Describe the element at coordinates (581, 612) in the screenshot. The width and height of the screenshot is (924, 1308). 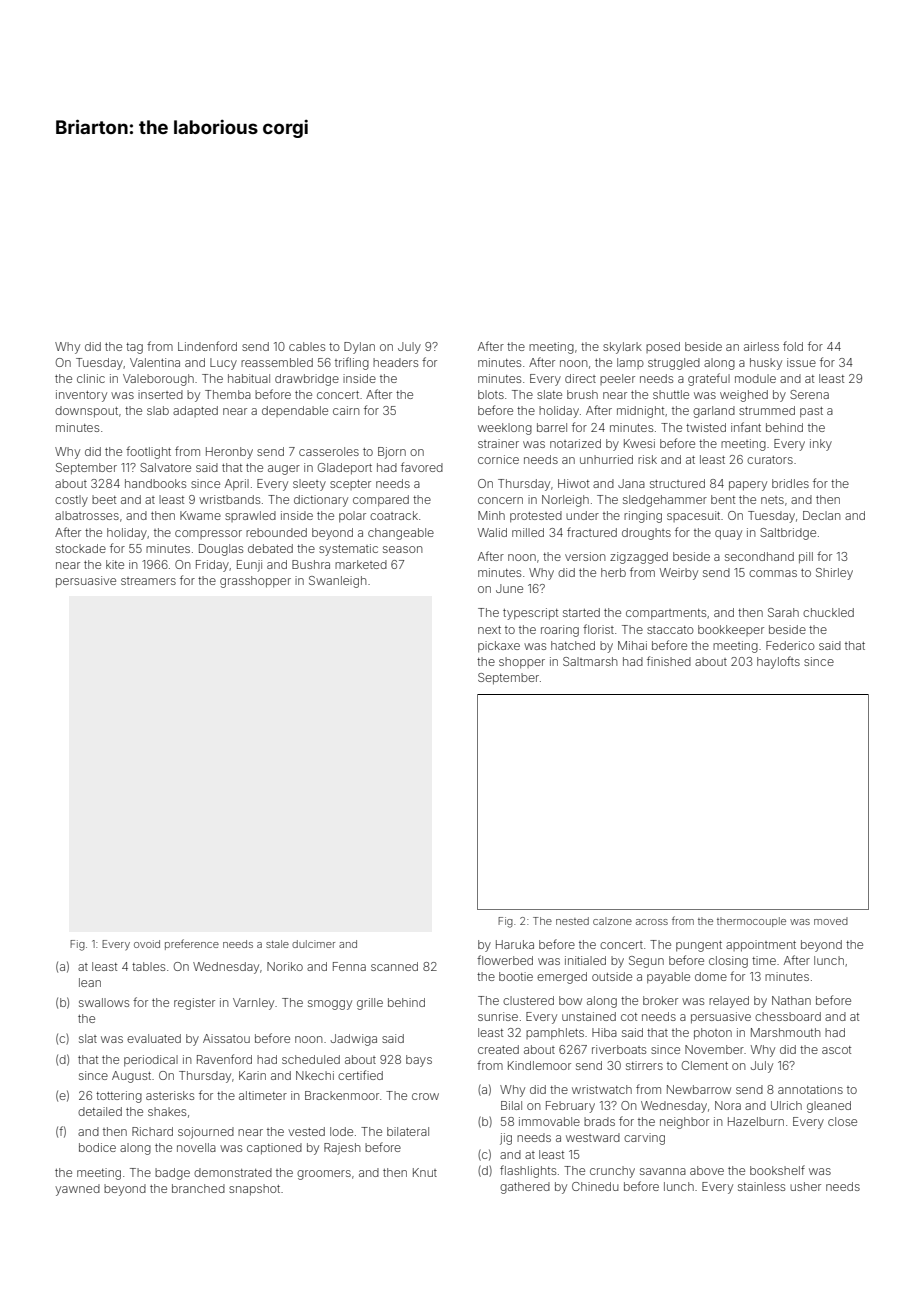
I see `started` at that location.
